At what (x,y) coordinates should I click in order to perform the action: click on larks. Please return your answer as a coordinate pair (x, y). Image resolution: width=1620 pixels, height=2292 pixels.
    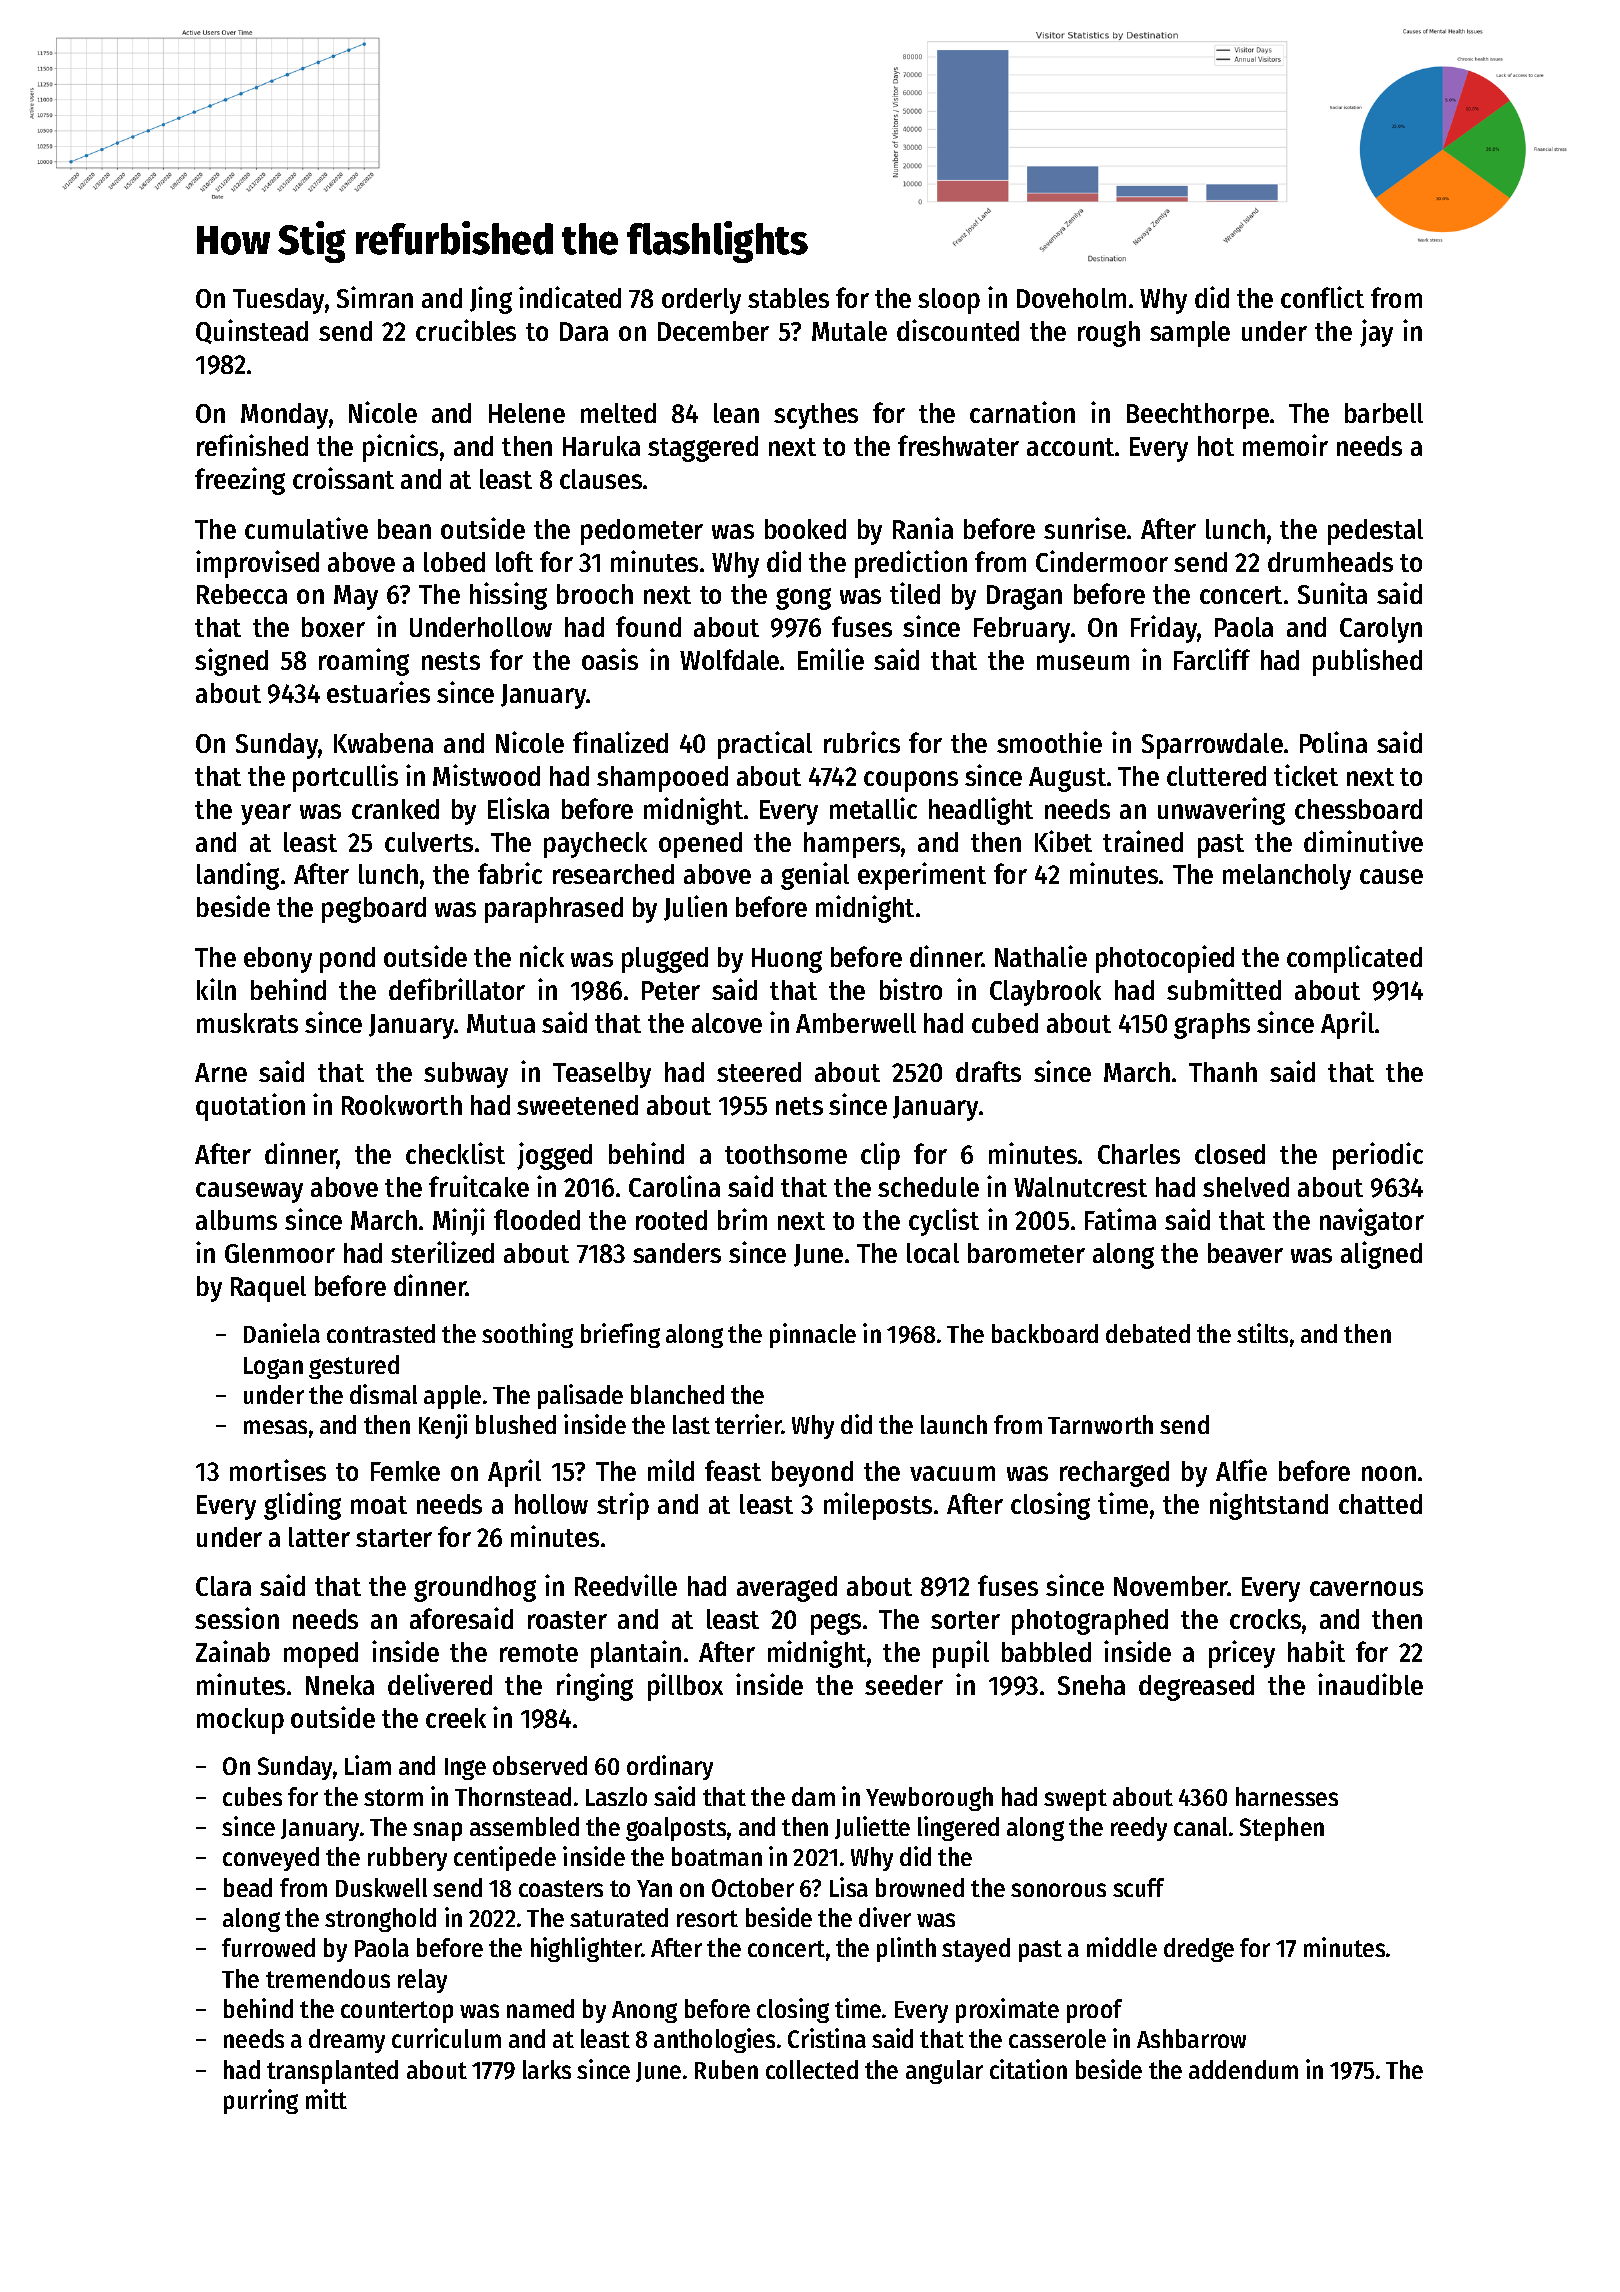
    Looking at the image, I should click on (547, 2069).
